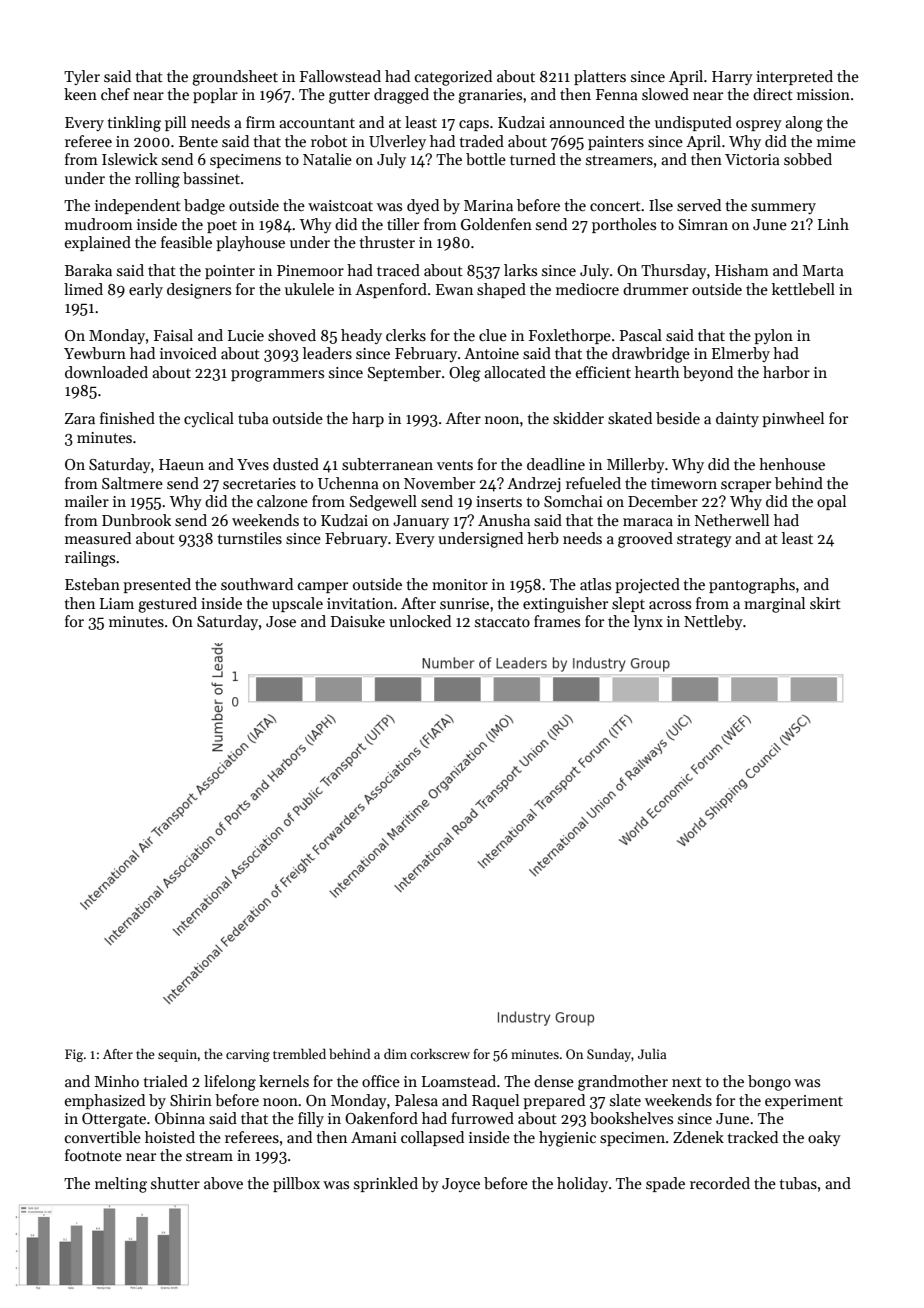  What do you see at coordinates (488, 205) in the screenshot?
I see `Marina` at bounding box center [488, 205].
